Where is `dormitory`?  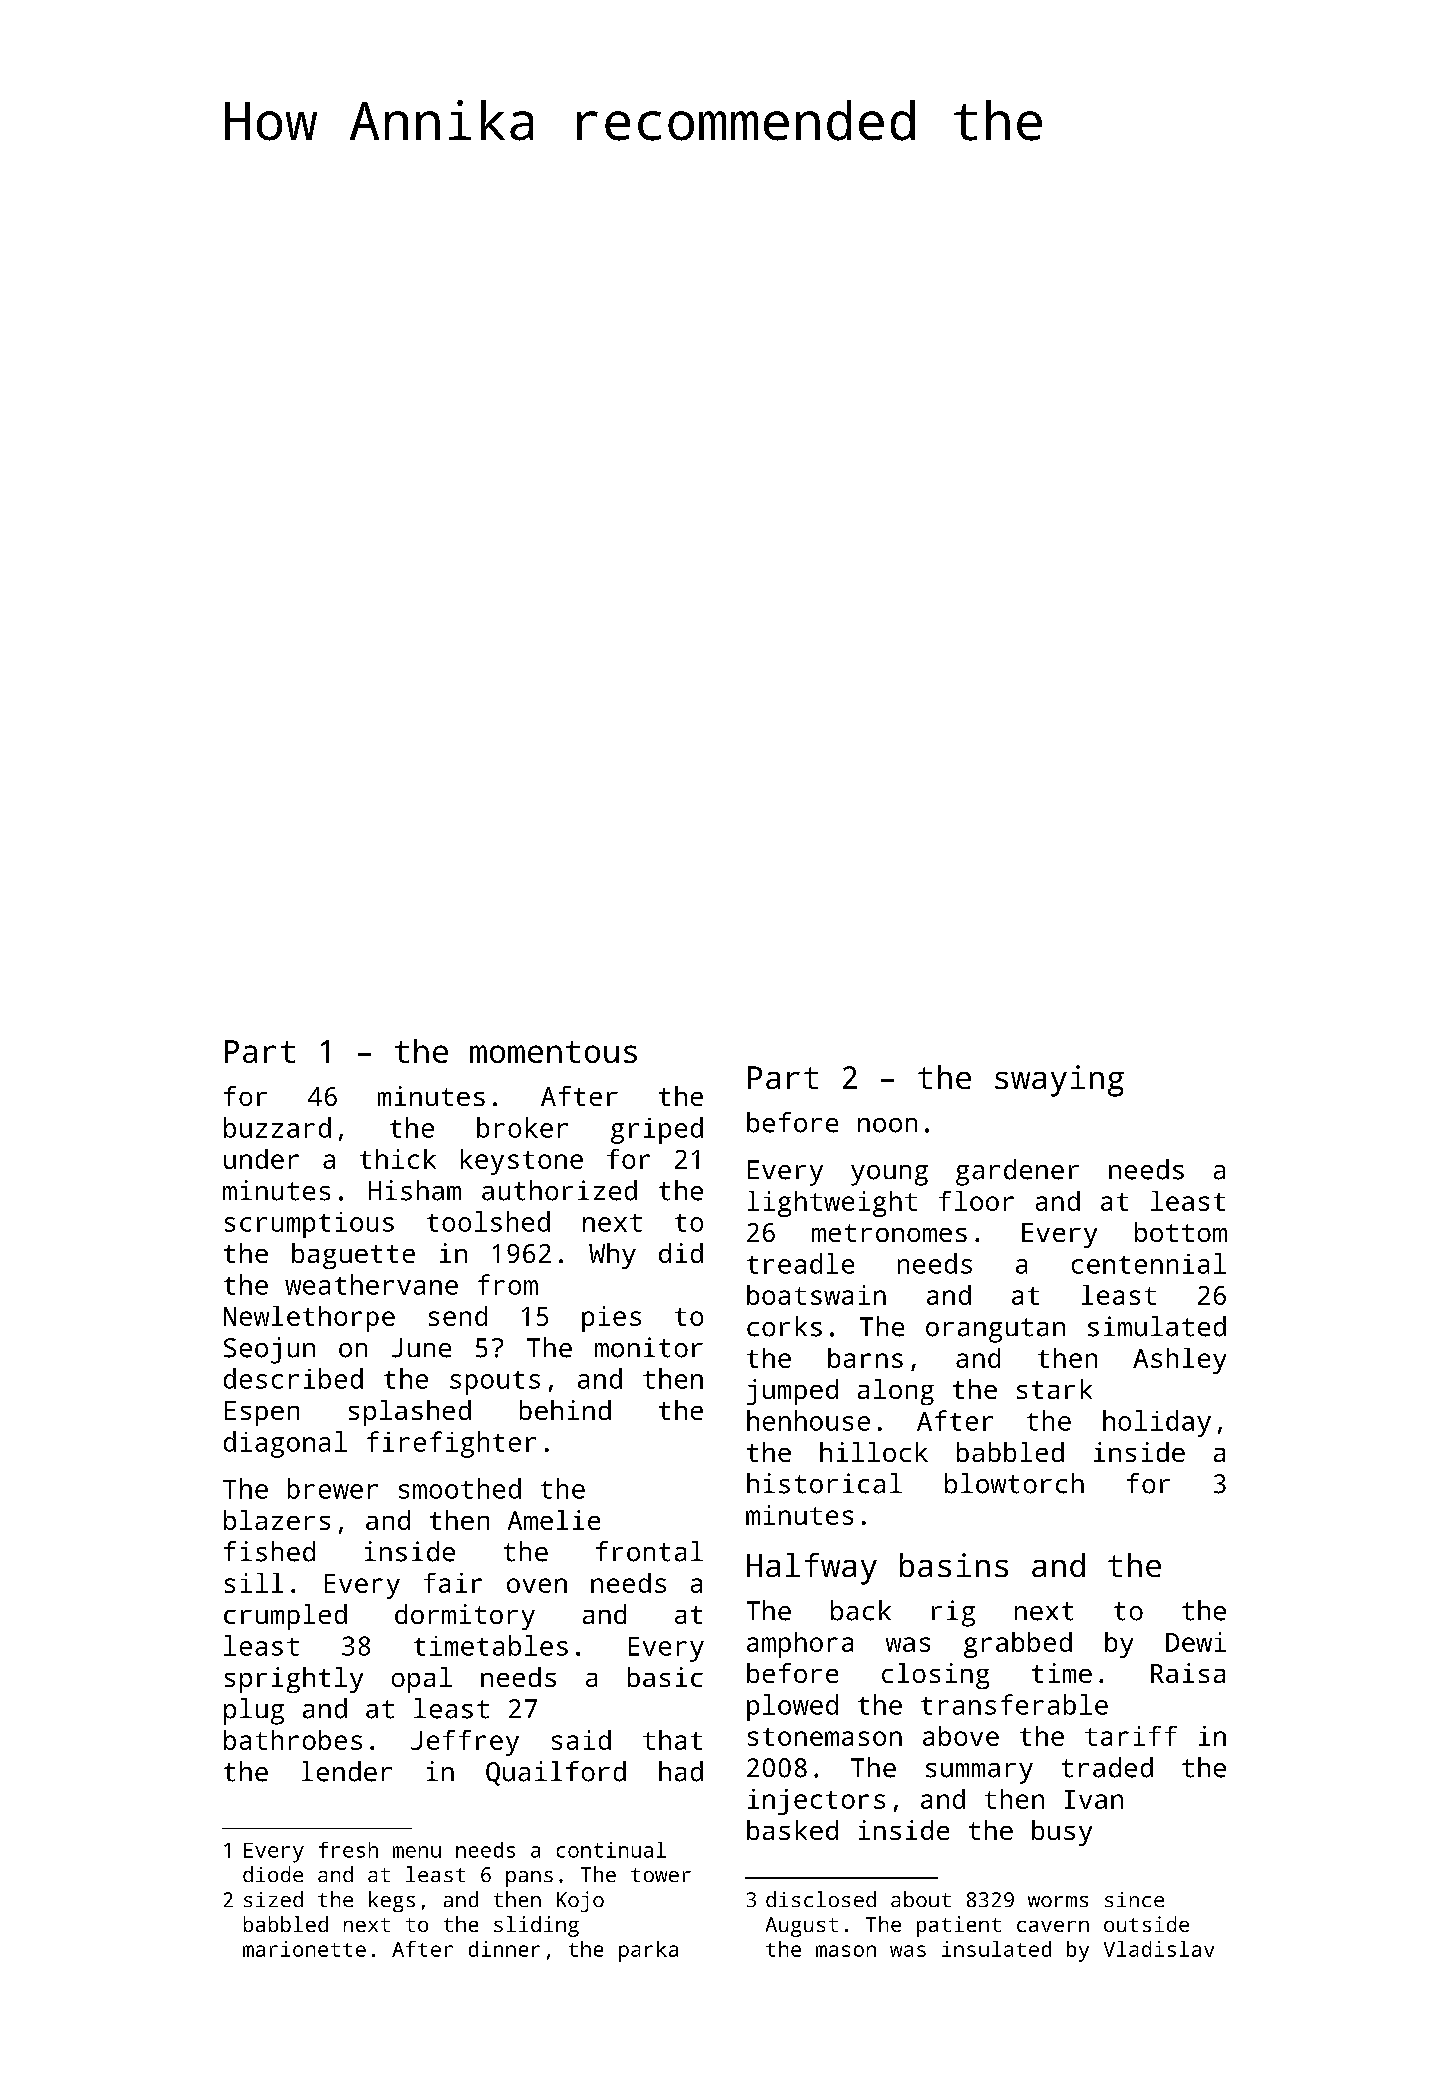 dormitory is located at coordinates (465, 1617).
